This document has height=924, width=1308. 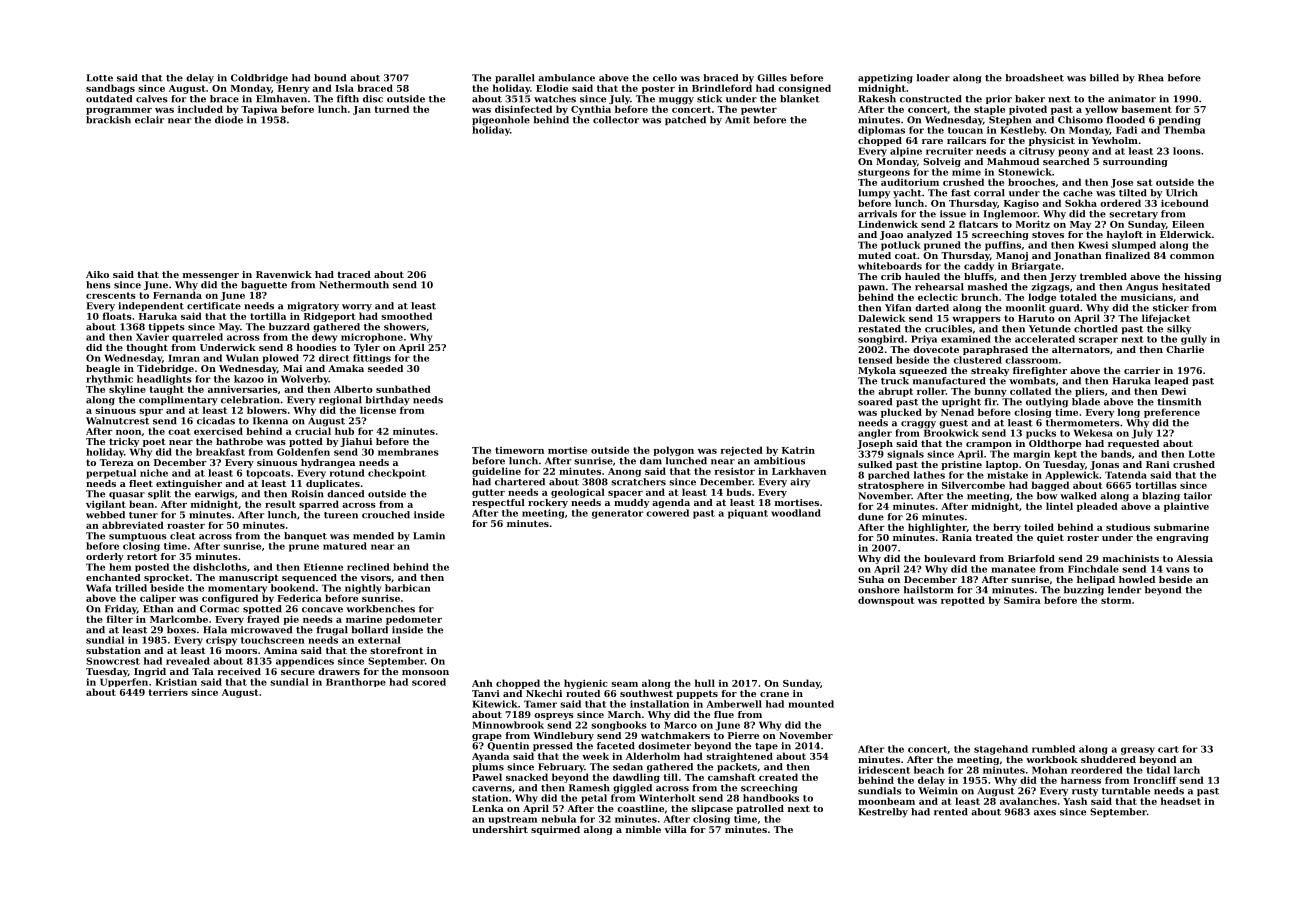 I want to click on villa, so click(x=676, y=829).
